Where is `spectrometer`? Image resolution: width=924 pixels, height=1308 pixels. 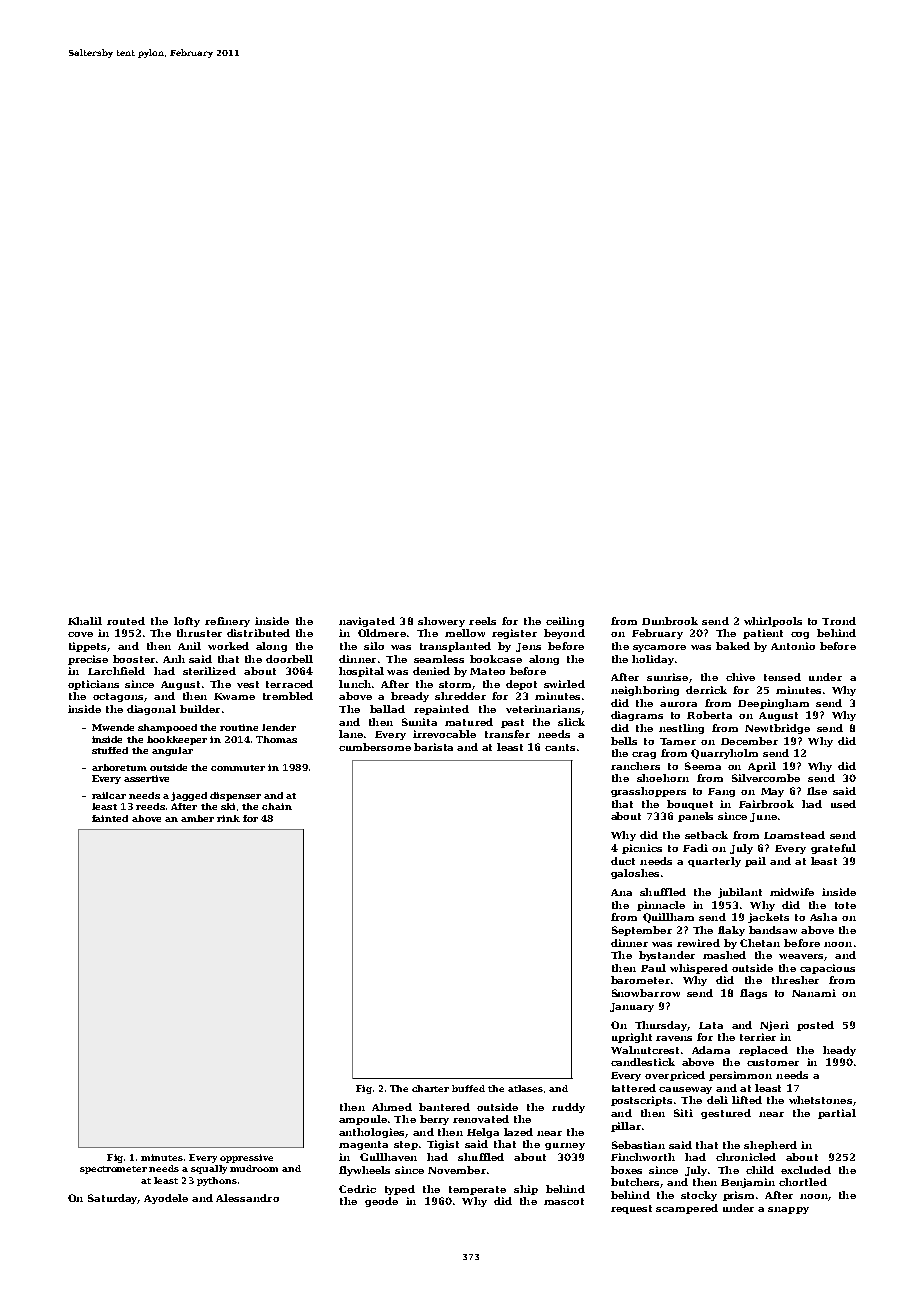
spectrometer is located at coordinates (113, 1170).
